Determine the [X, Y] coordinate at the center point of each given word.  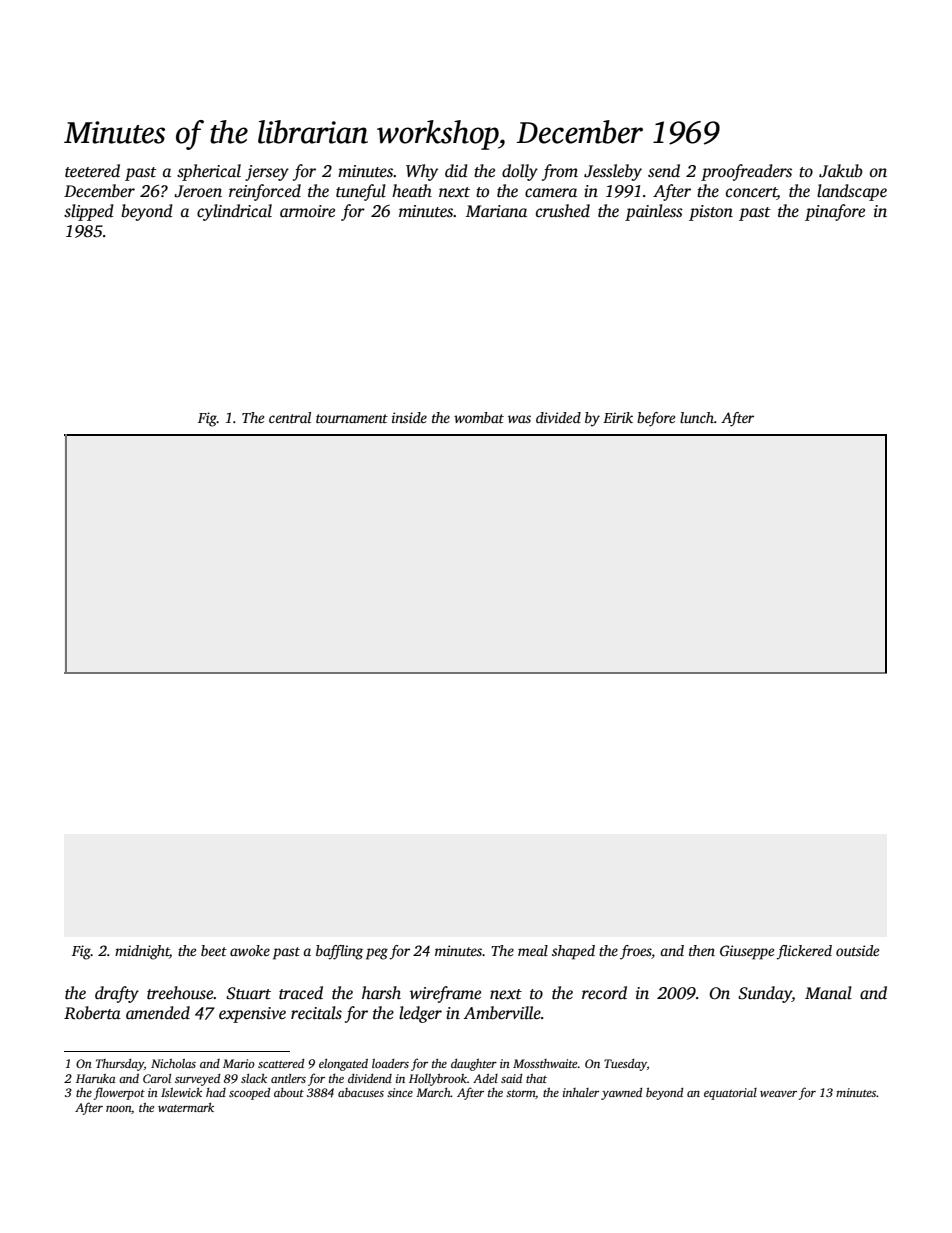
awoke [250, 950]
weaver [778, 1094]
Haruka [96, 1078]
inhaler [581, 1092]
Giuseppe [747, 952]
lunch [697, 417]
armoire [307, 211]
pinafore [835, 212]
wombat [479, 417]
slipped [89, 212]
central [290, 417]
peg [377, 954]
